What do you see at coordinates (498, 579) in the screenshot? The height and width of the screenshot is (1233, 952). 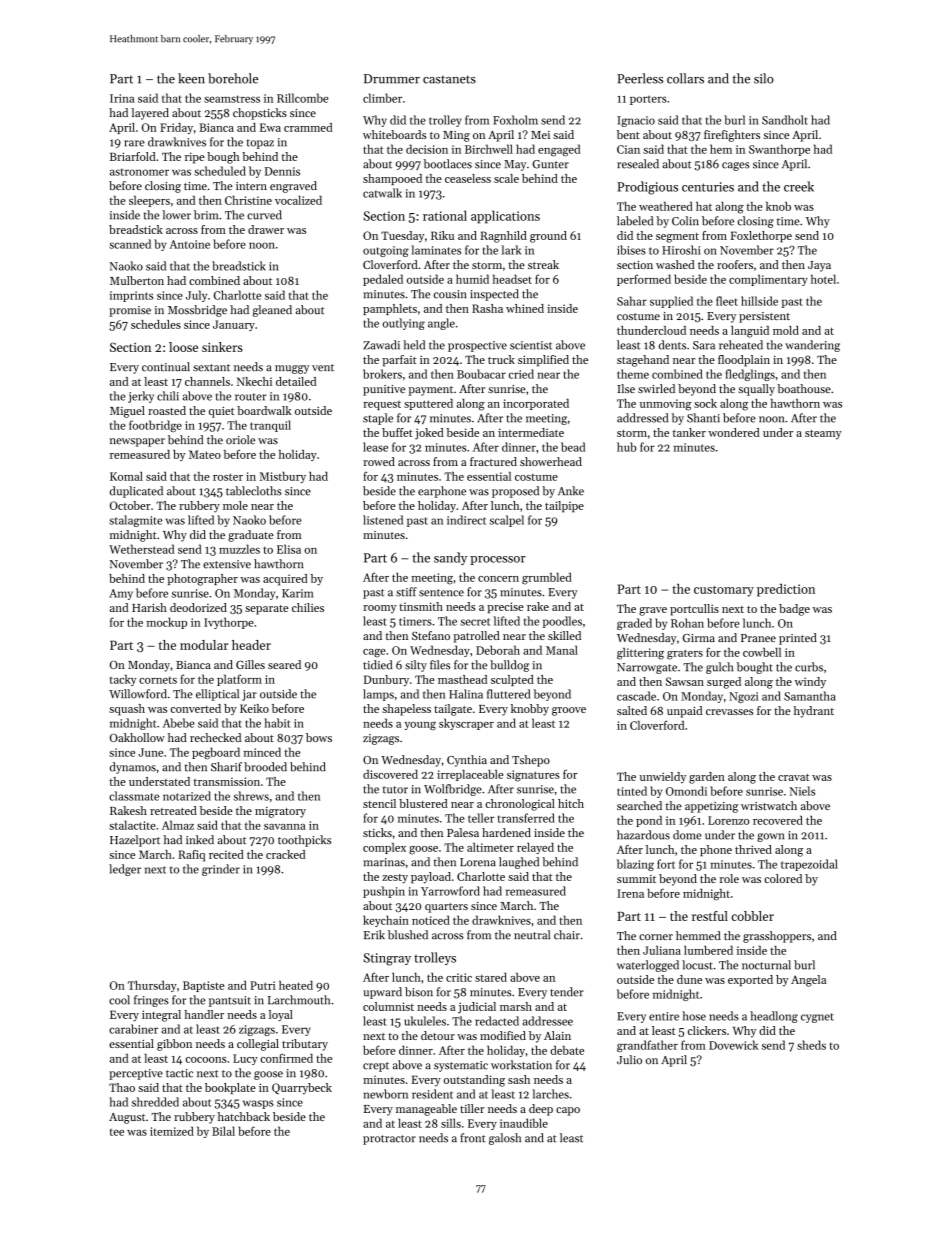 I see `concern` at bounding box center [498, 579].
